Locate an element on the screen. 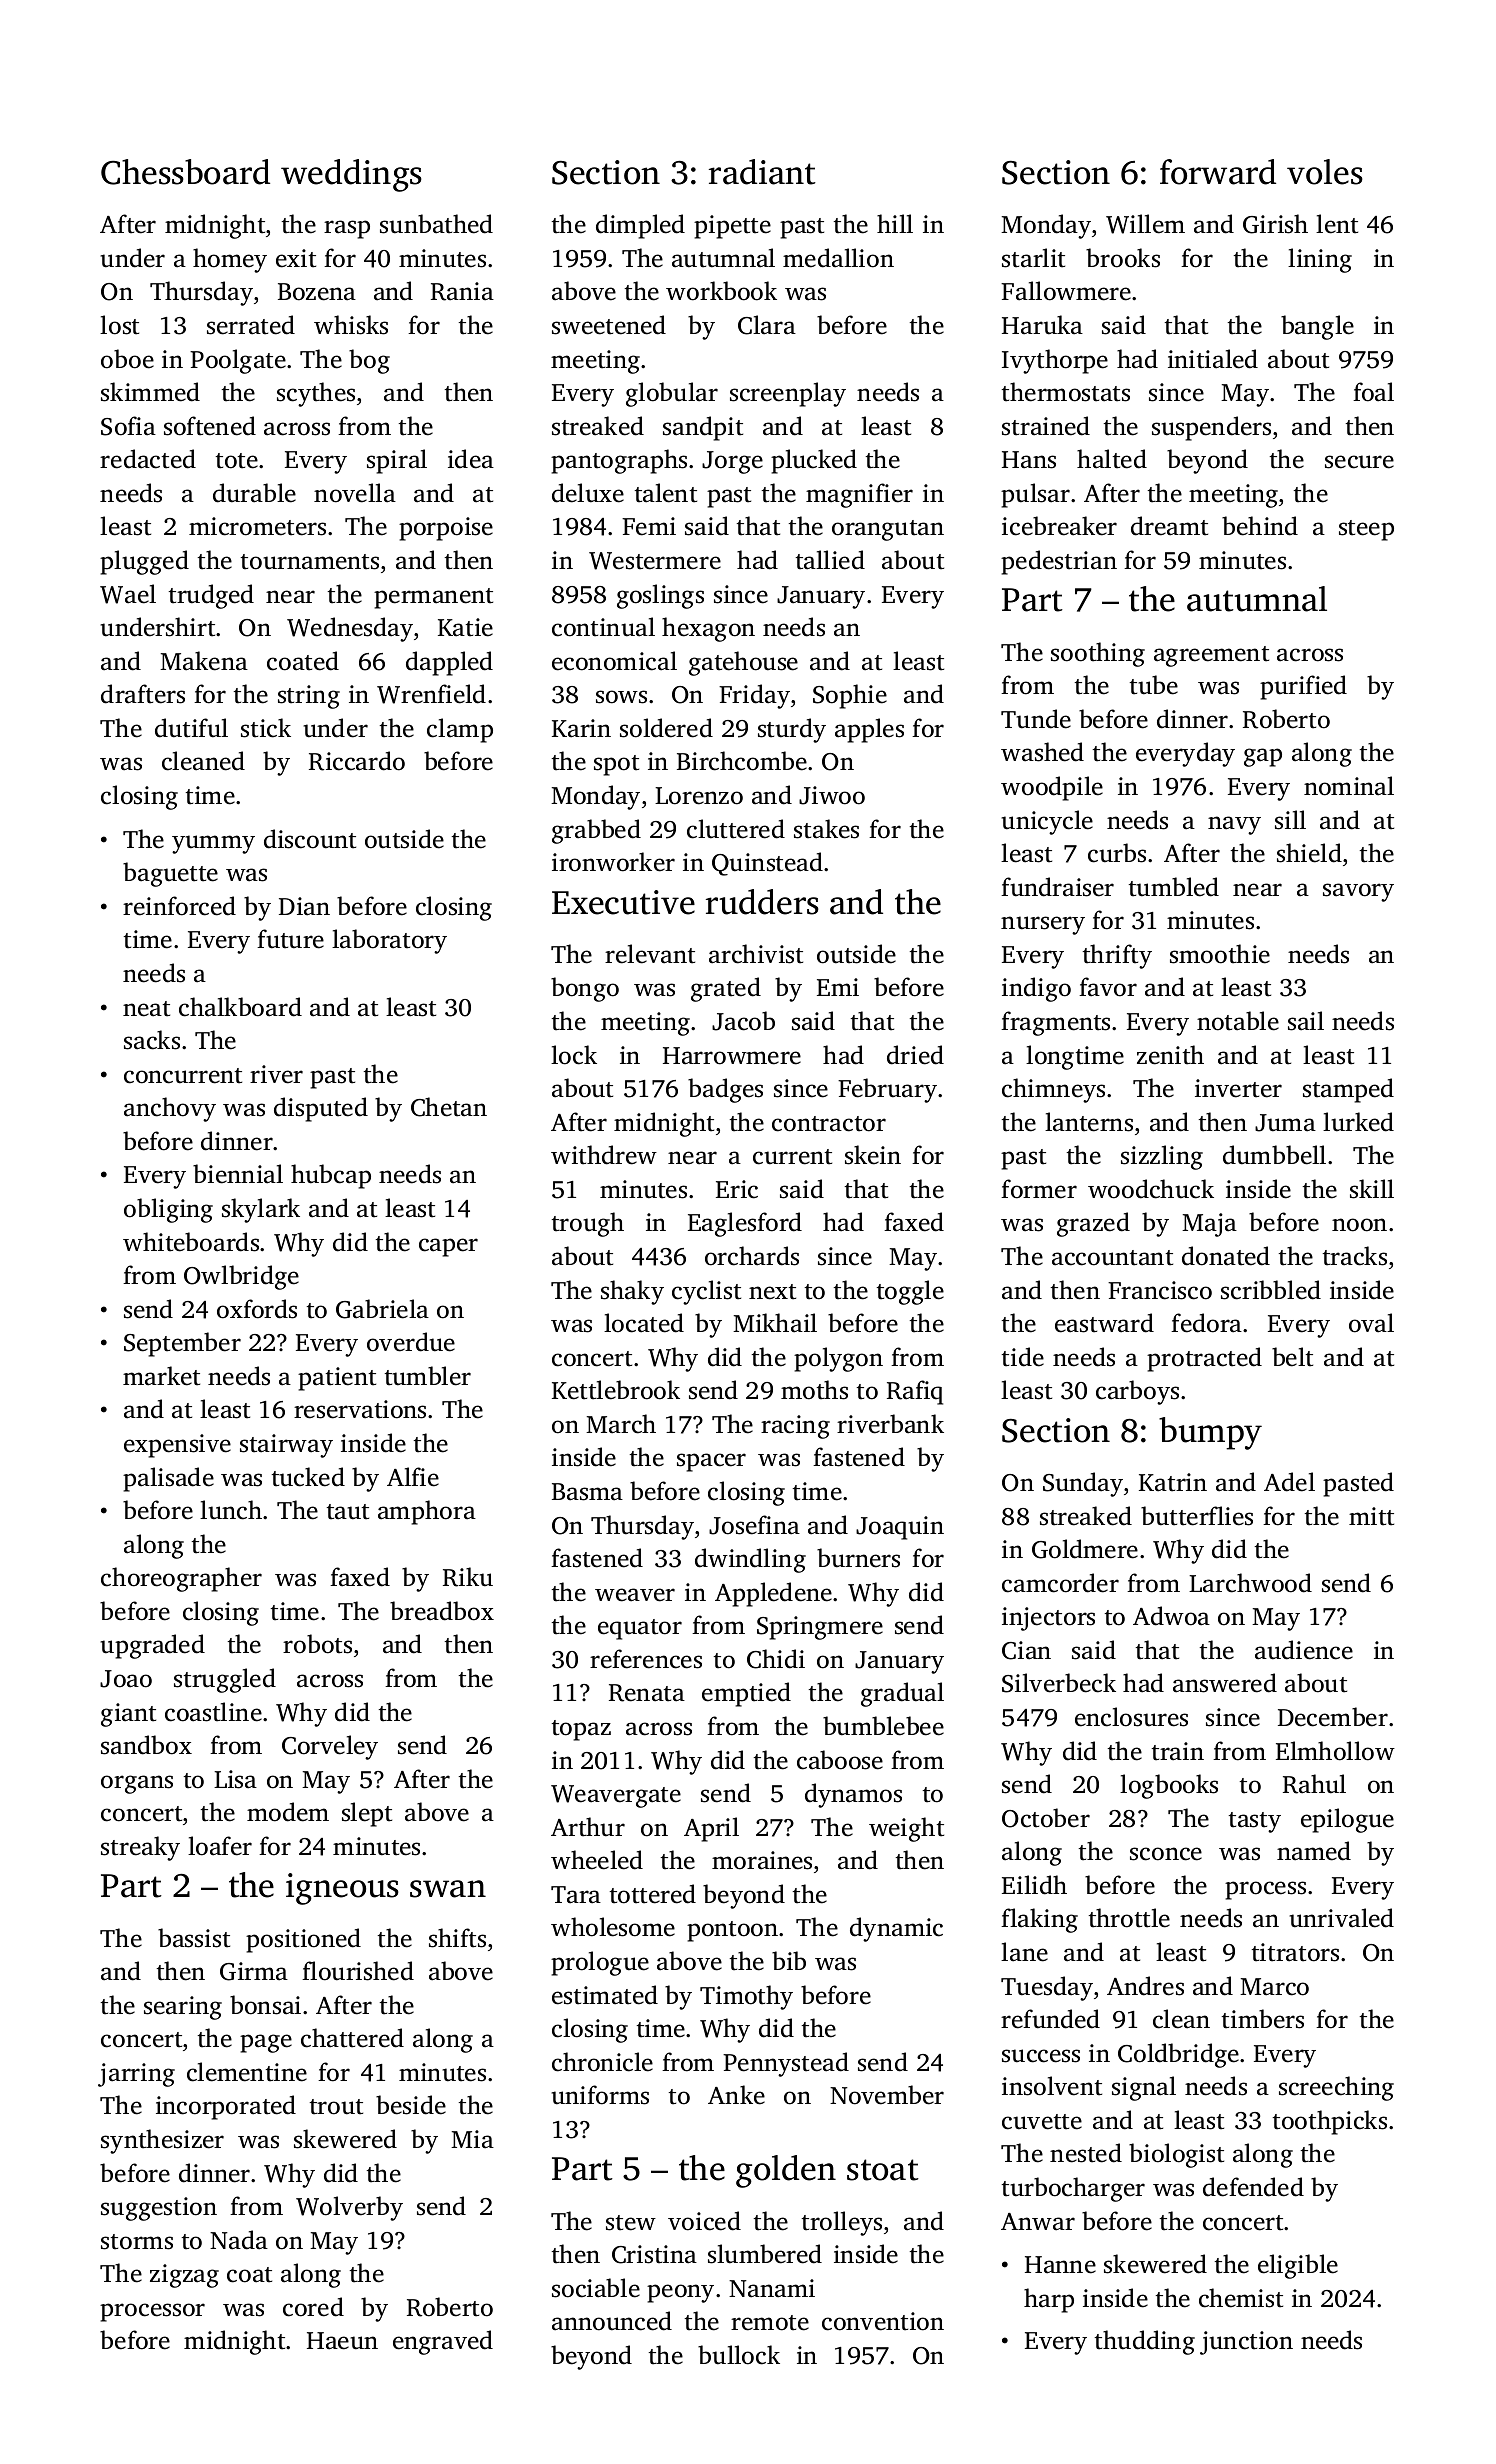  biennial is located at coordinates (238, 1174).
